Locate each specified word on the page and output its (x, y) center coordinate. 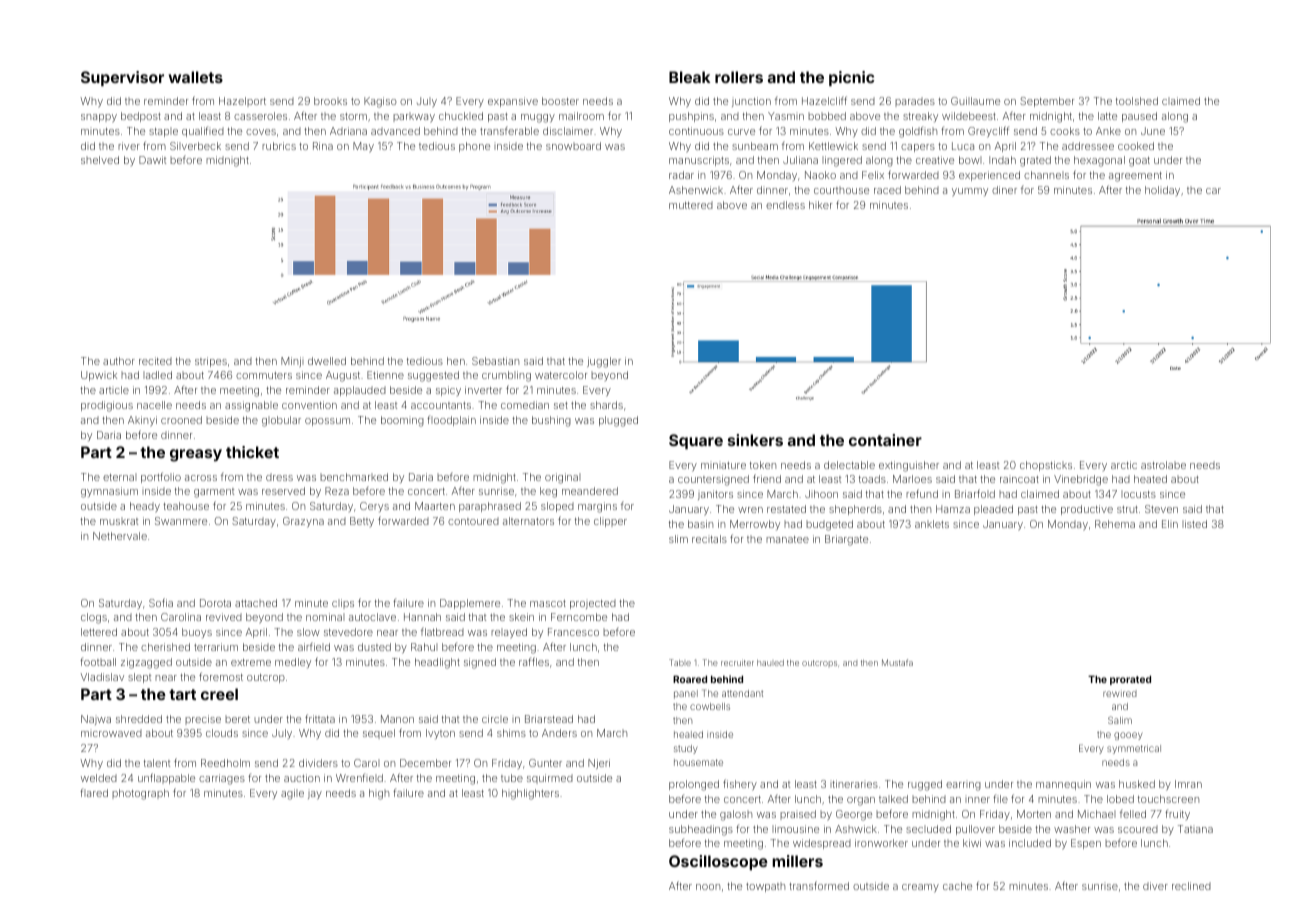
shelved (100, 160)
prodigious (107, 406)
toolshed (1137, 101)
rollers (739, 77)
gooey (1128, 736)
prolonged (694, 785)
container (885, 440)
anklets (932, 524)
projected (593, 604)
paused (1139, 117)
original (562, 478)
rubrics (279, 146)
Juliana (800, 160)
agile (292, 794)
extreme (251, 662)
